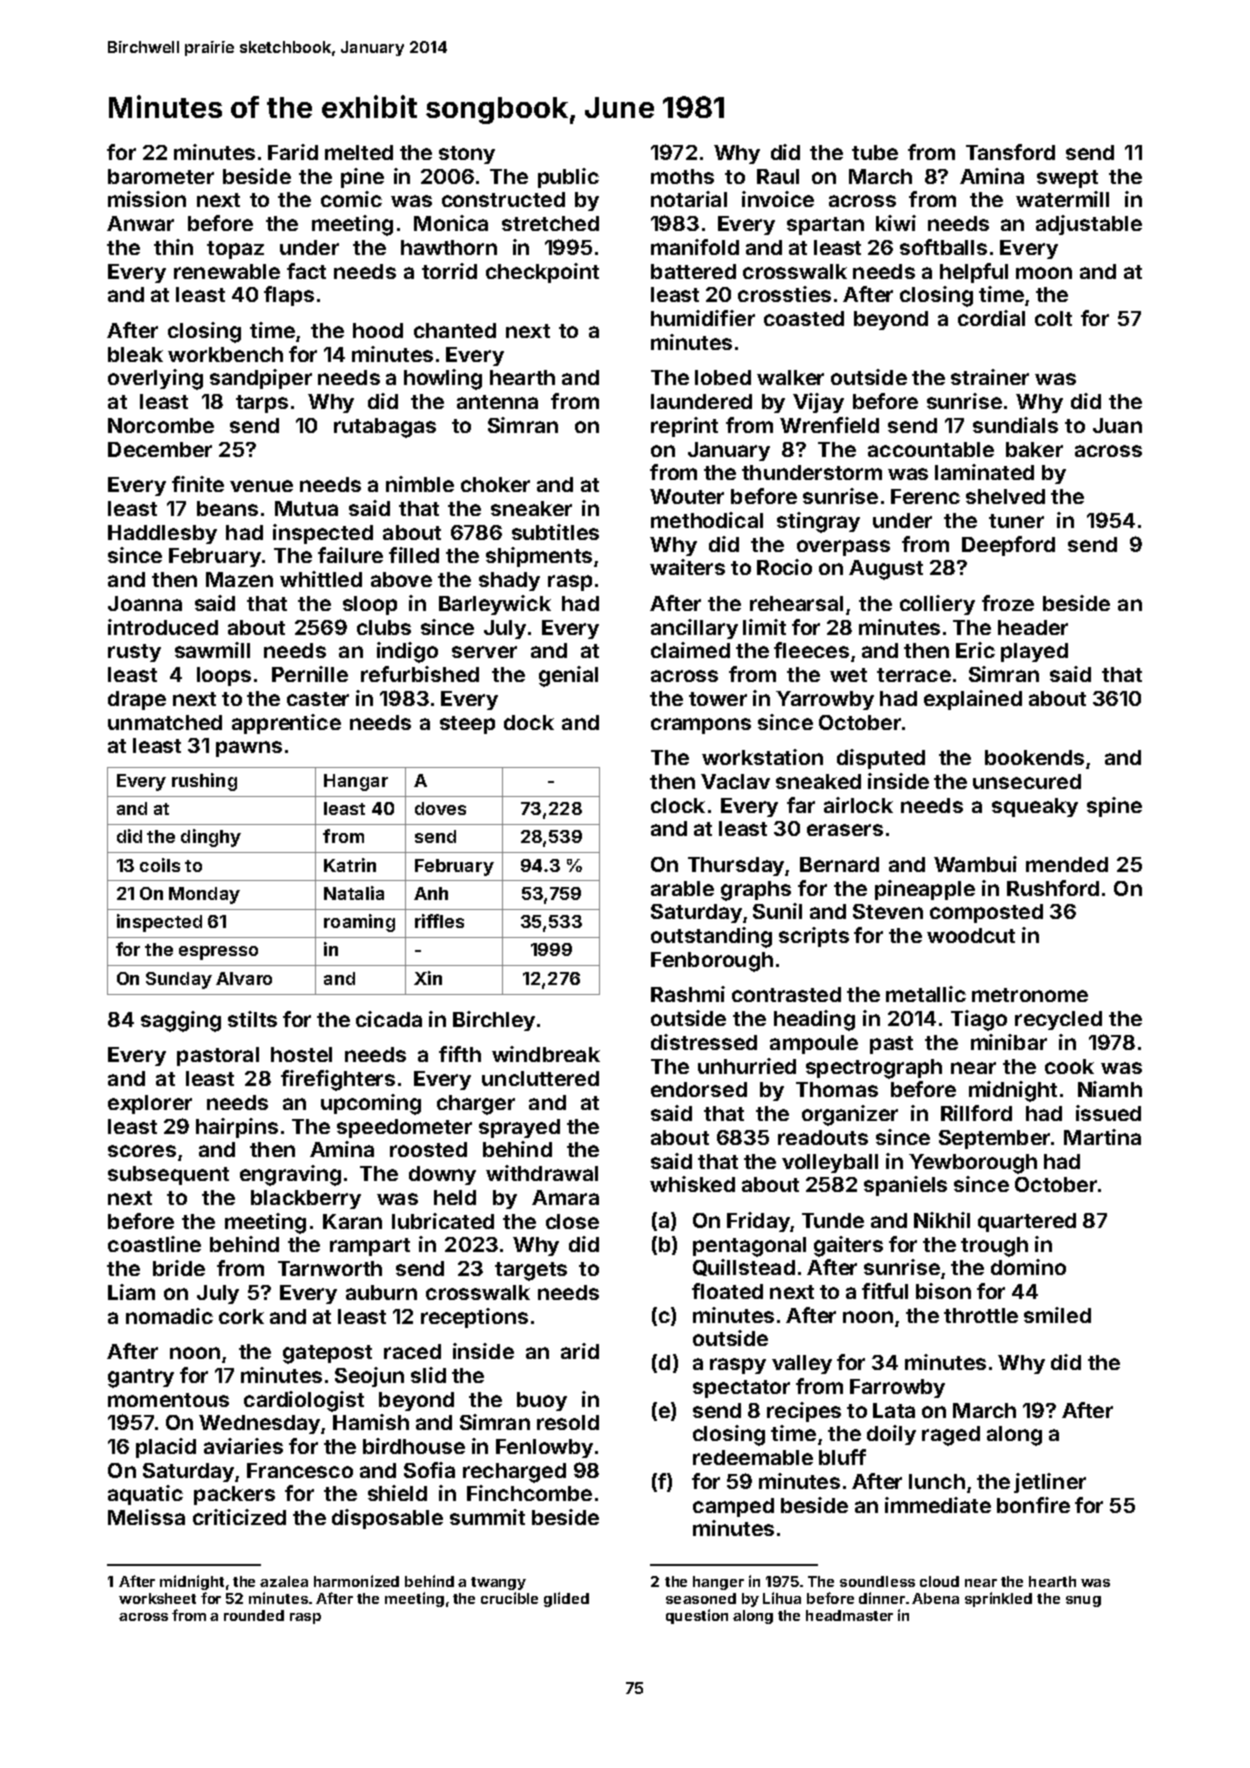  What do you see at coordinates (1008, 603) in the screenshot?
I see `froze` at bounding box center [1008, 603].
